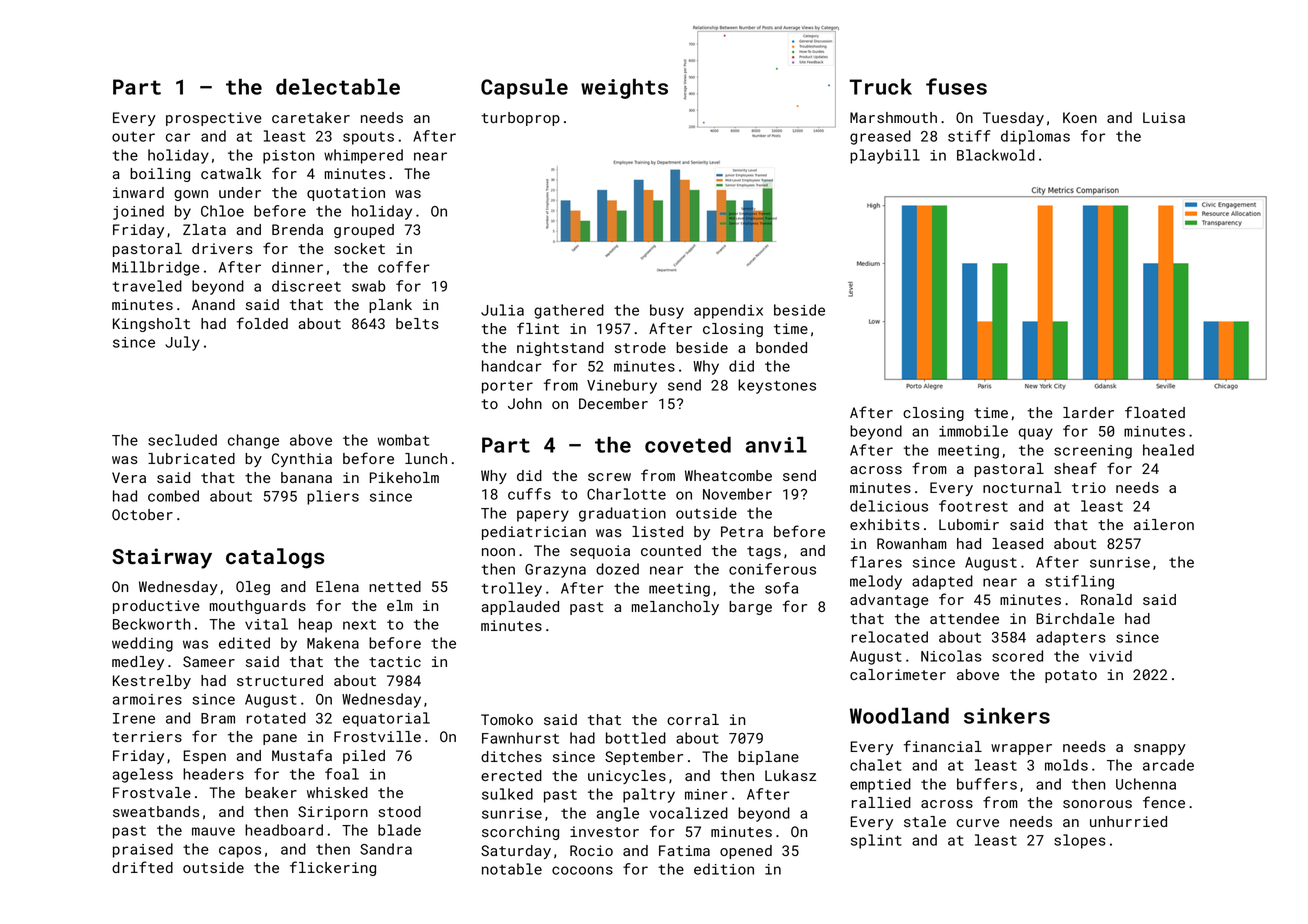 The width and height of the page is (1308, 924). Describe the element at coordinates (1021, 749) in the page. I see `wrapper` at that location.
